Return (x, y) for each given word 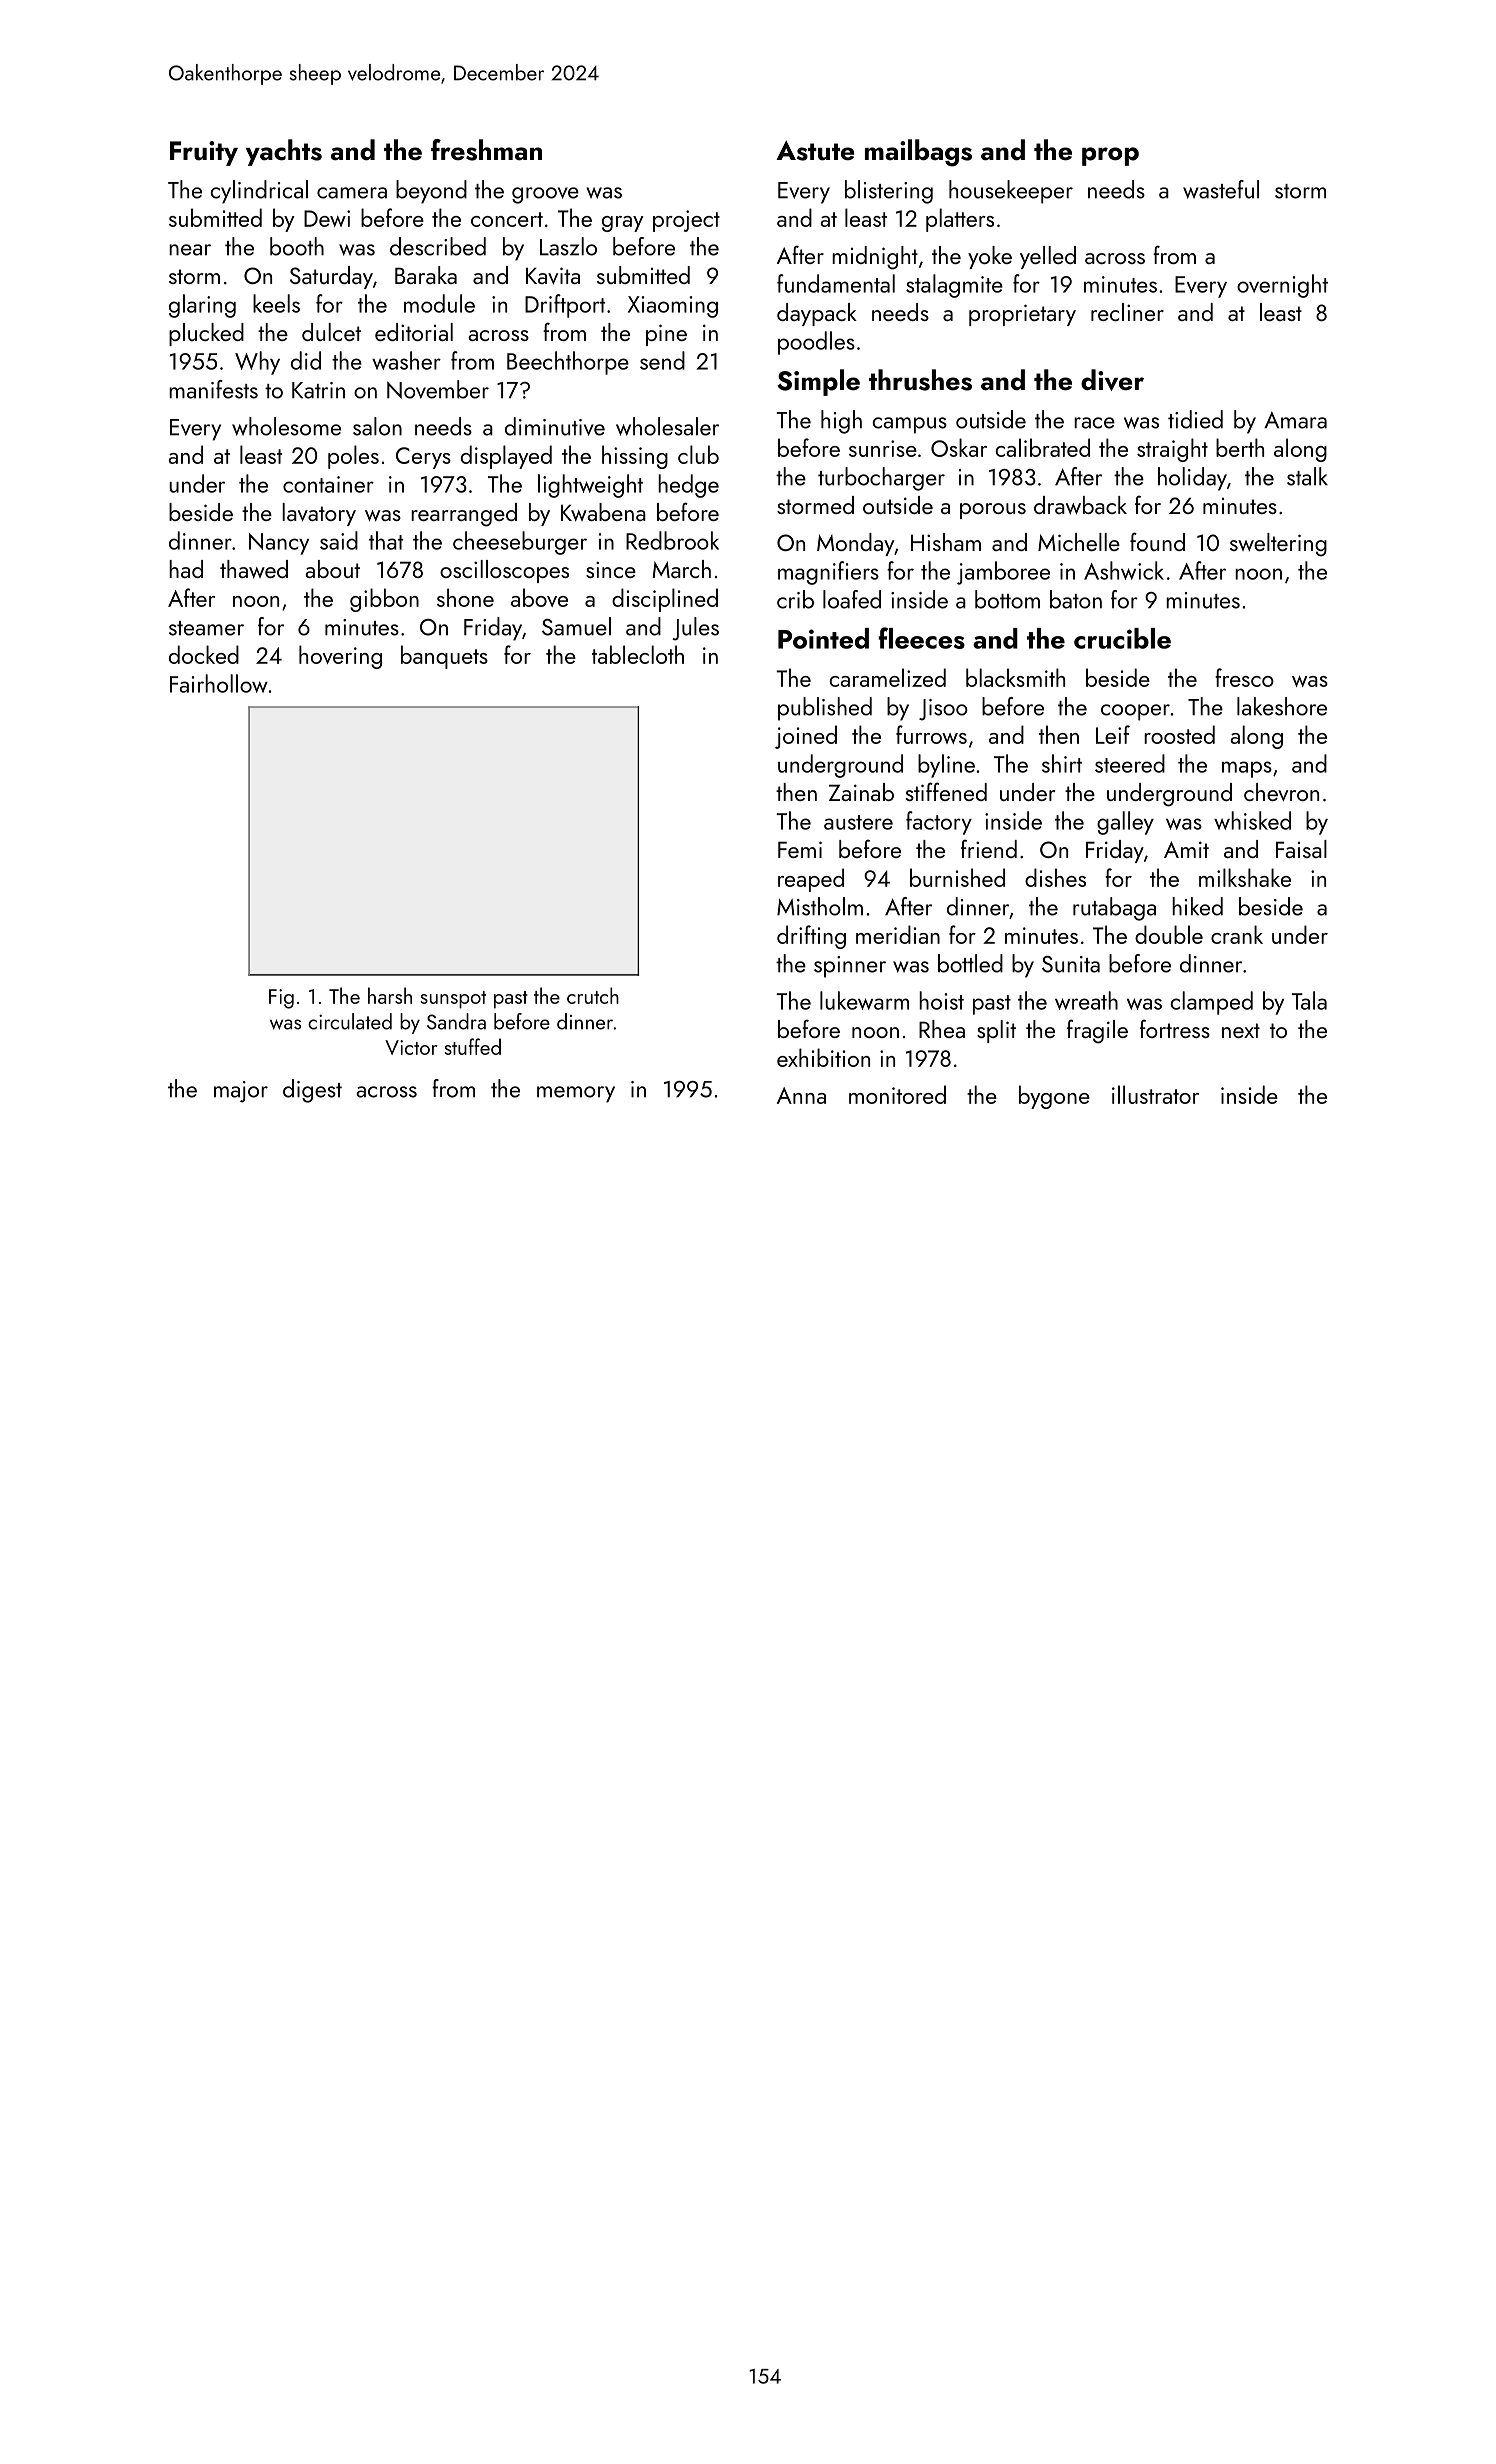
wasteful (1221, 189)
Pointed (823, 638)
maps (1247, 769)
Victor (411, 1047)
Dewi (327, 218)
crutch (593, 995)
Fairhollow (219, 683)
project (686, 221)
